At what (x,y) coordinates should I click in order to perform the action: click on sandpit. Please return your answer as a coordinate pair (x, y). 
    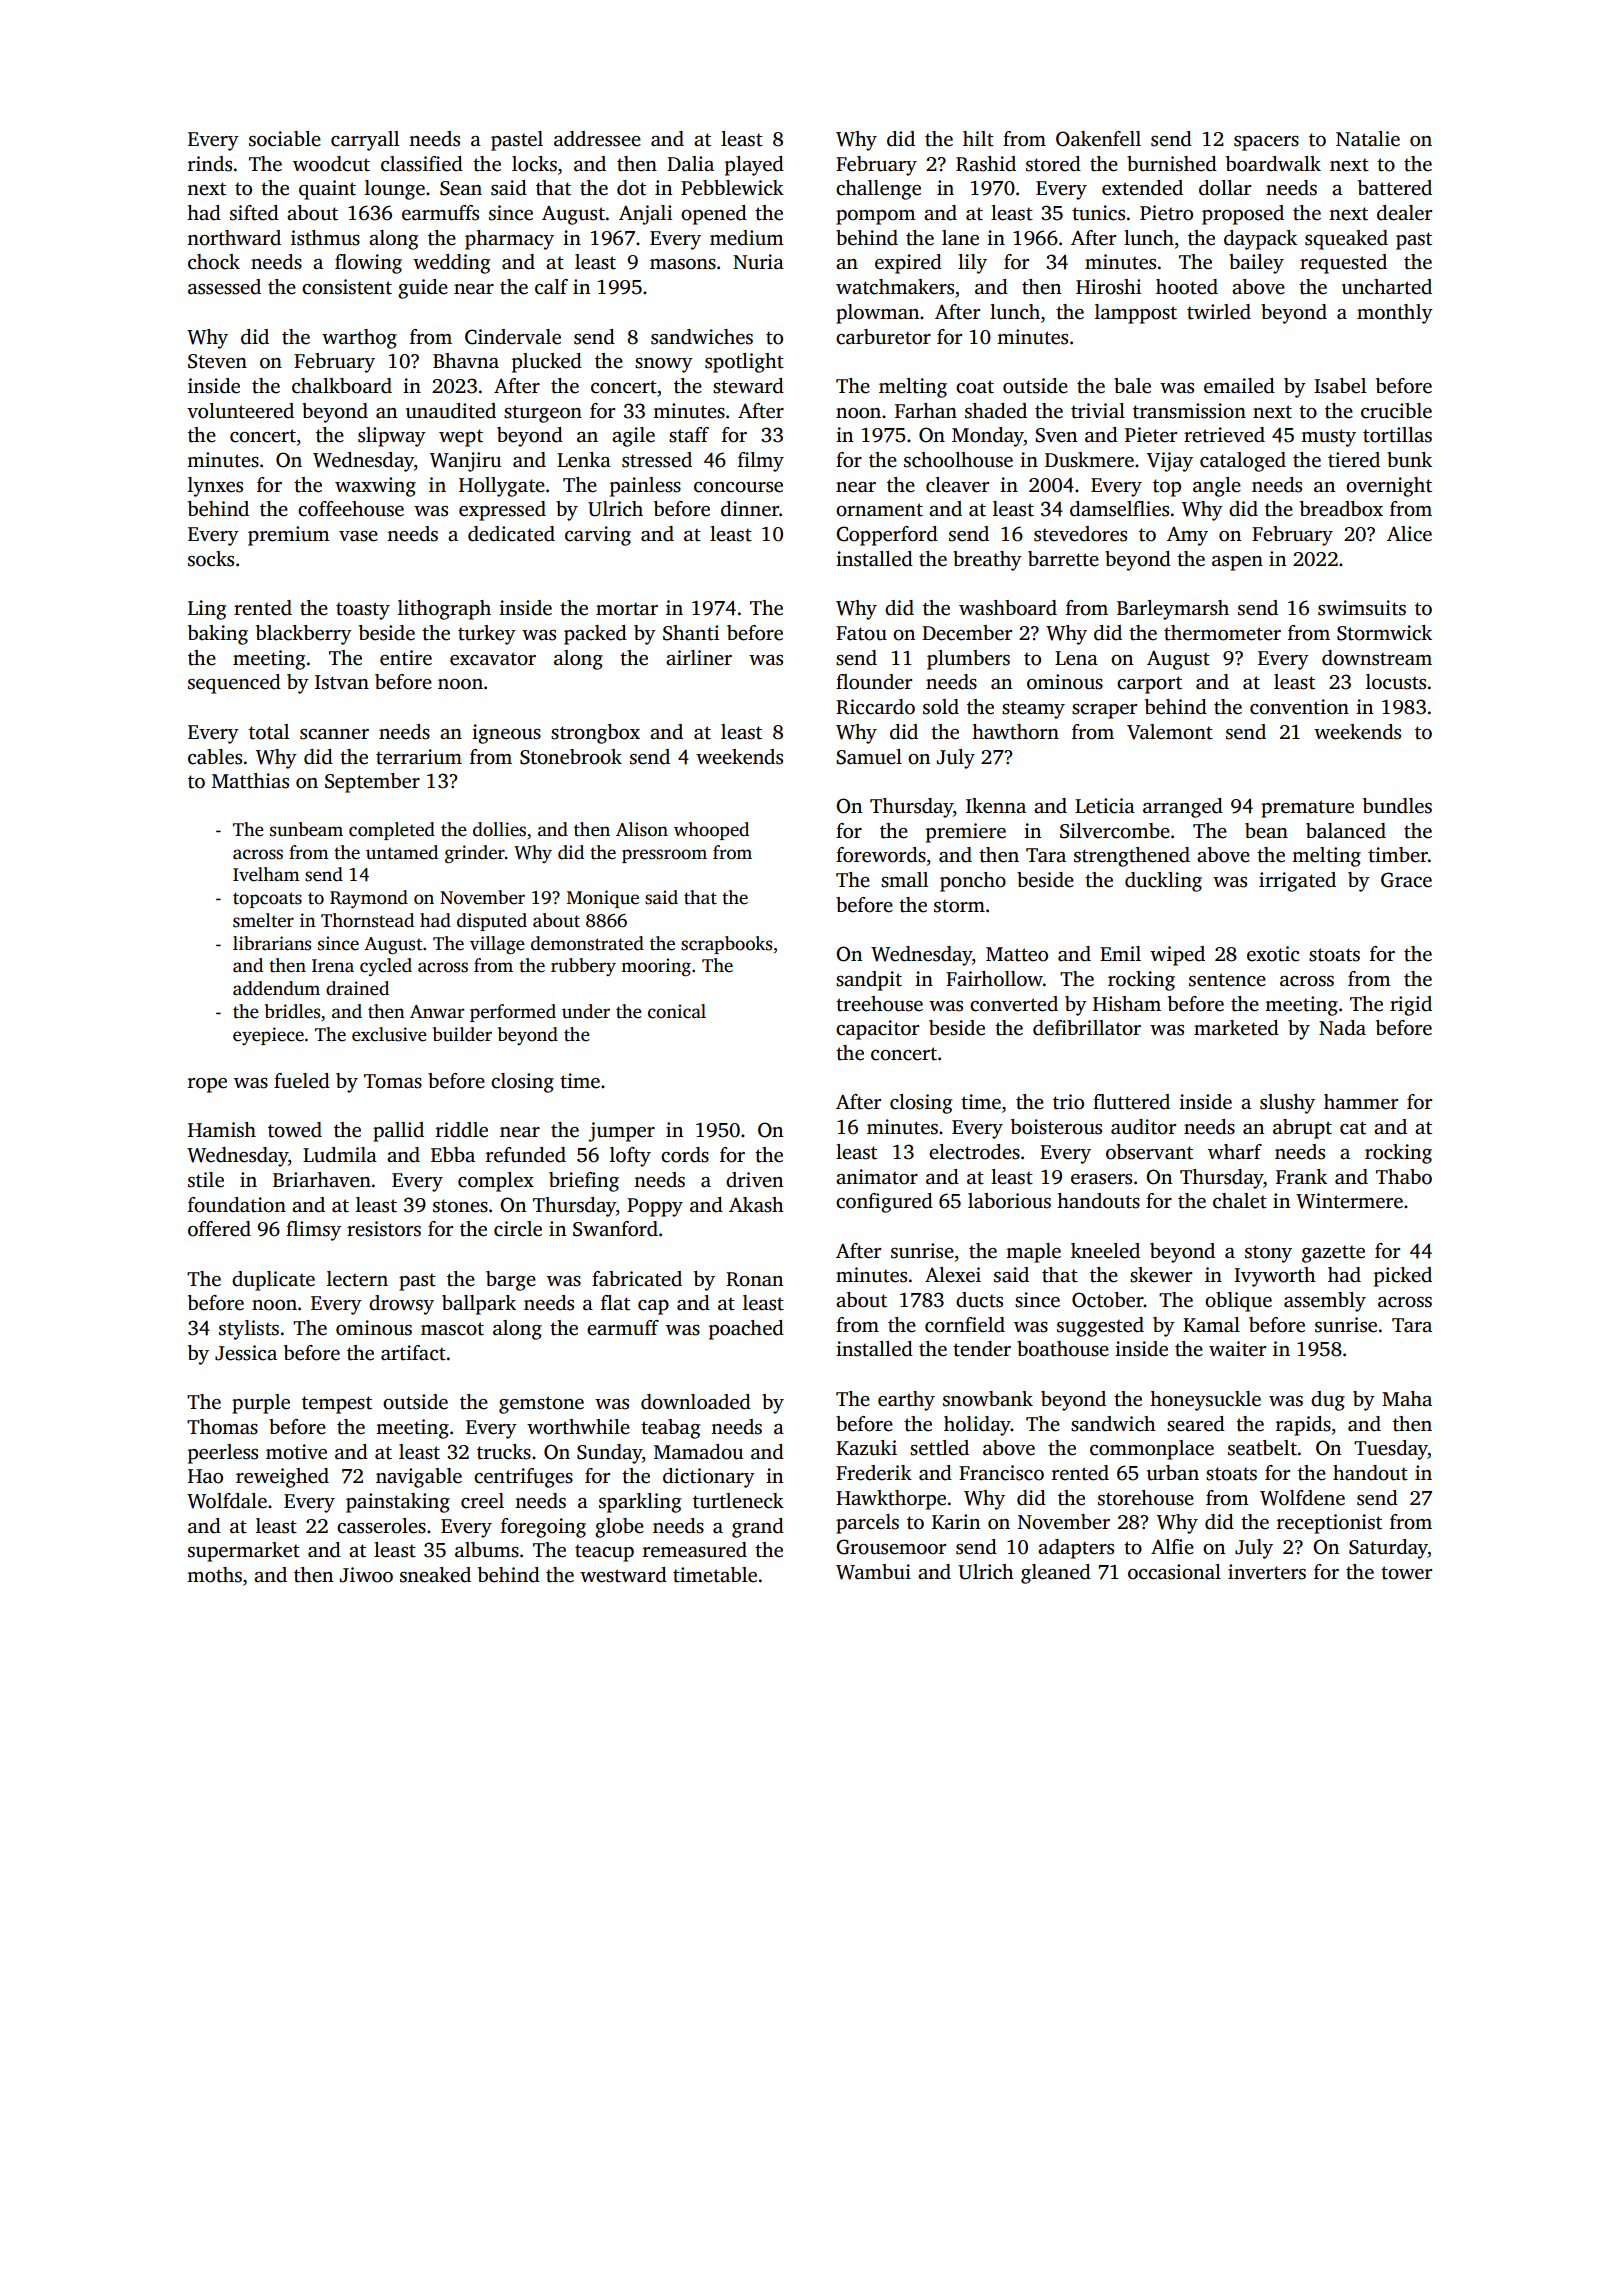
    Looking at the image, I should click on (869, 981).
